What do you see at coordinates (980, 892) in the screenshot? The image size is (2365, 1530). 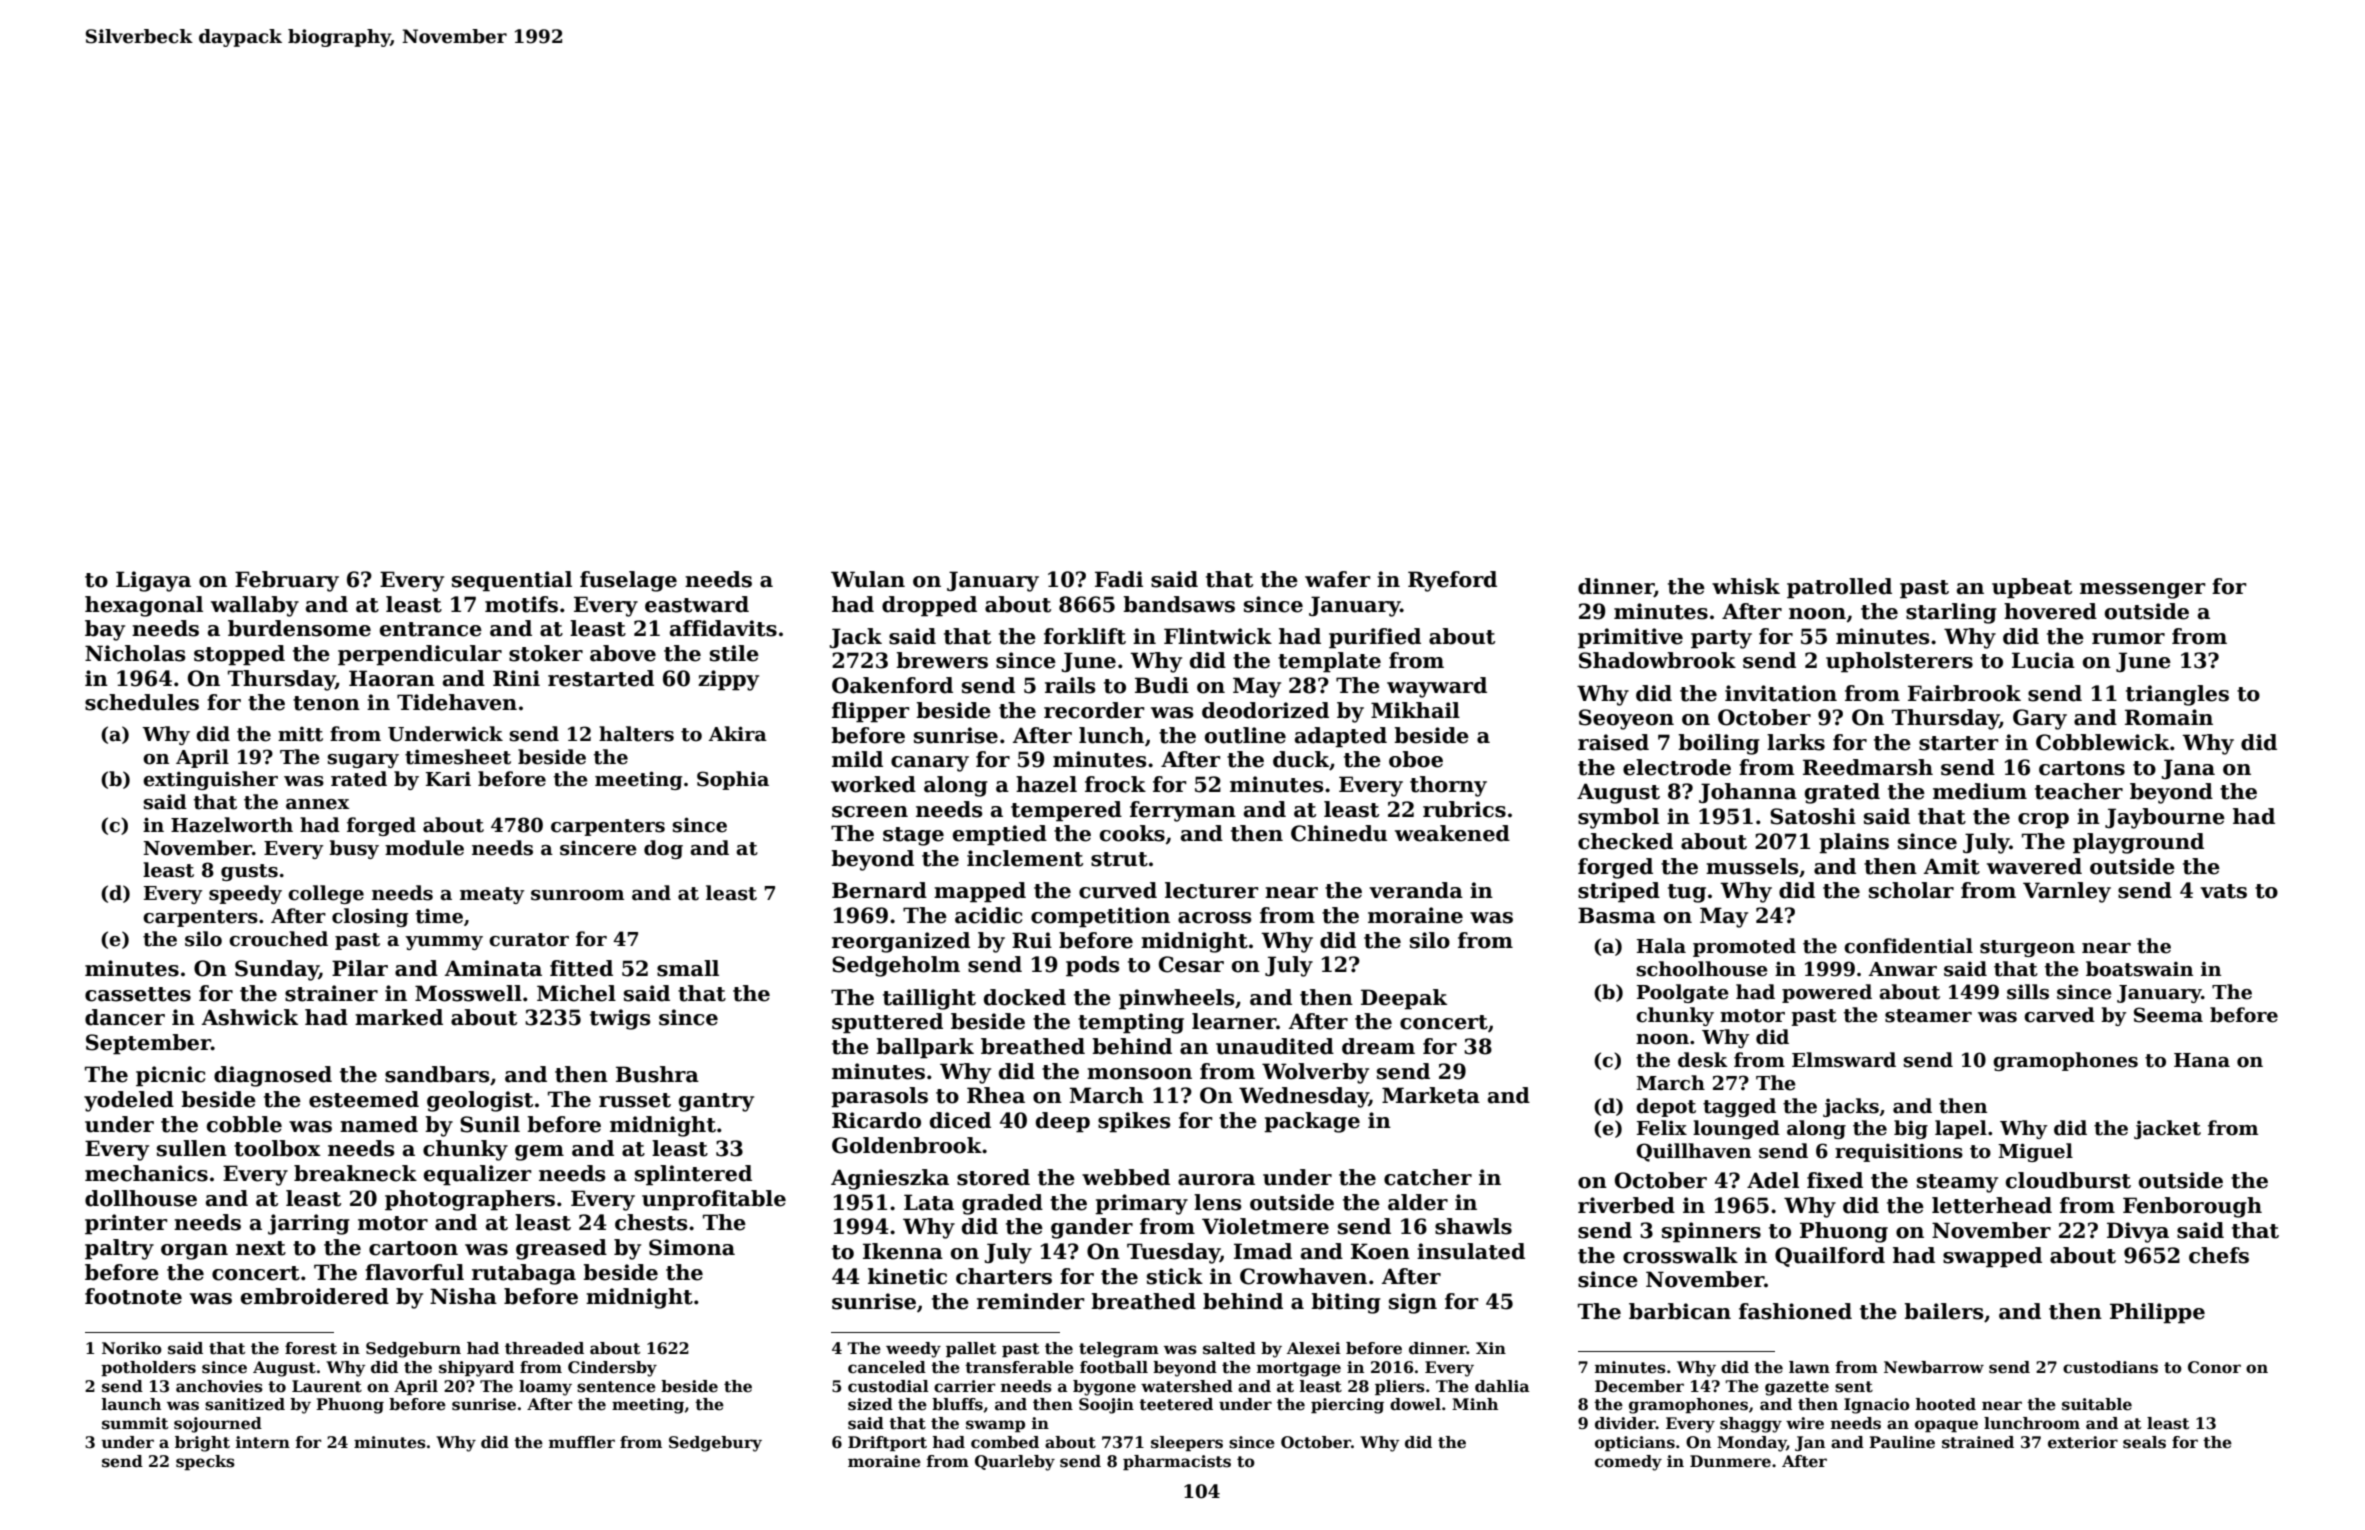 I see `mapped` at bounding box center [980, 892].
